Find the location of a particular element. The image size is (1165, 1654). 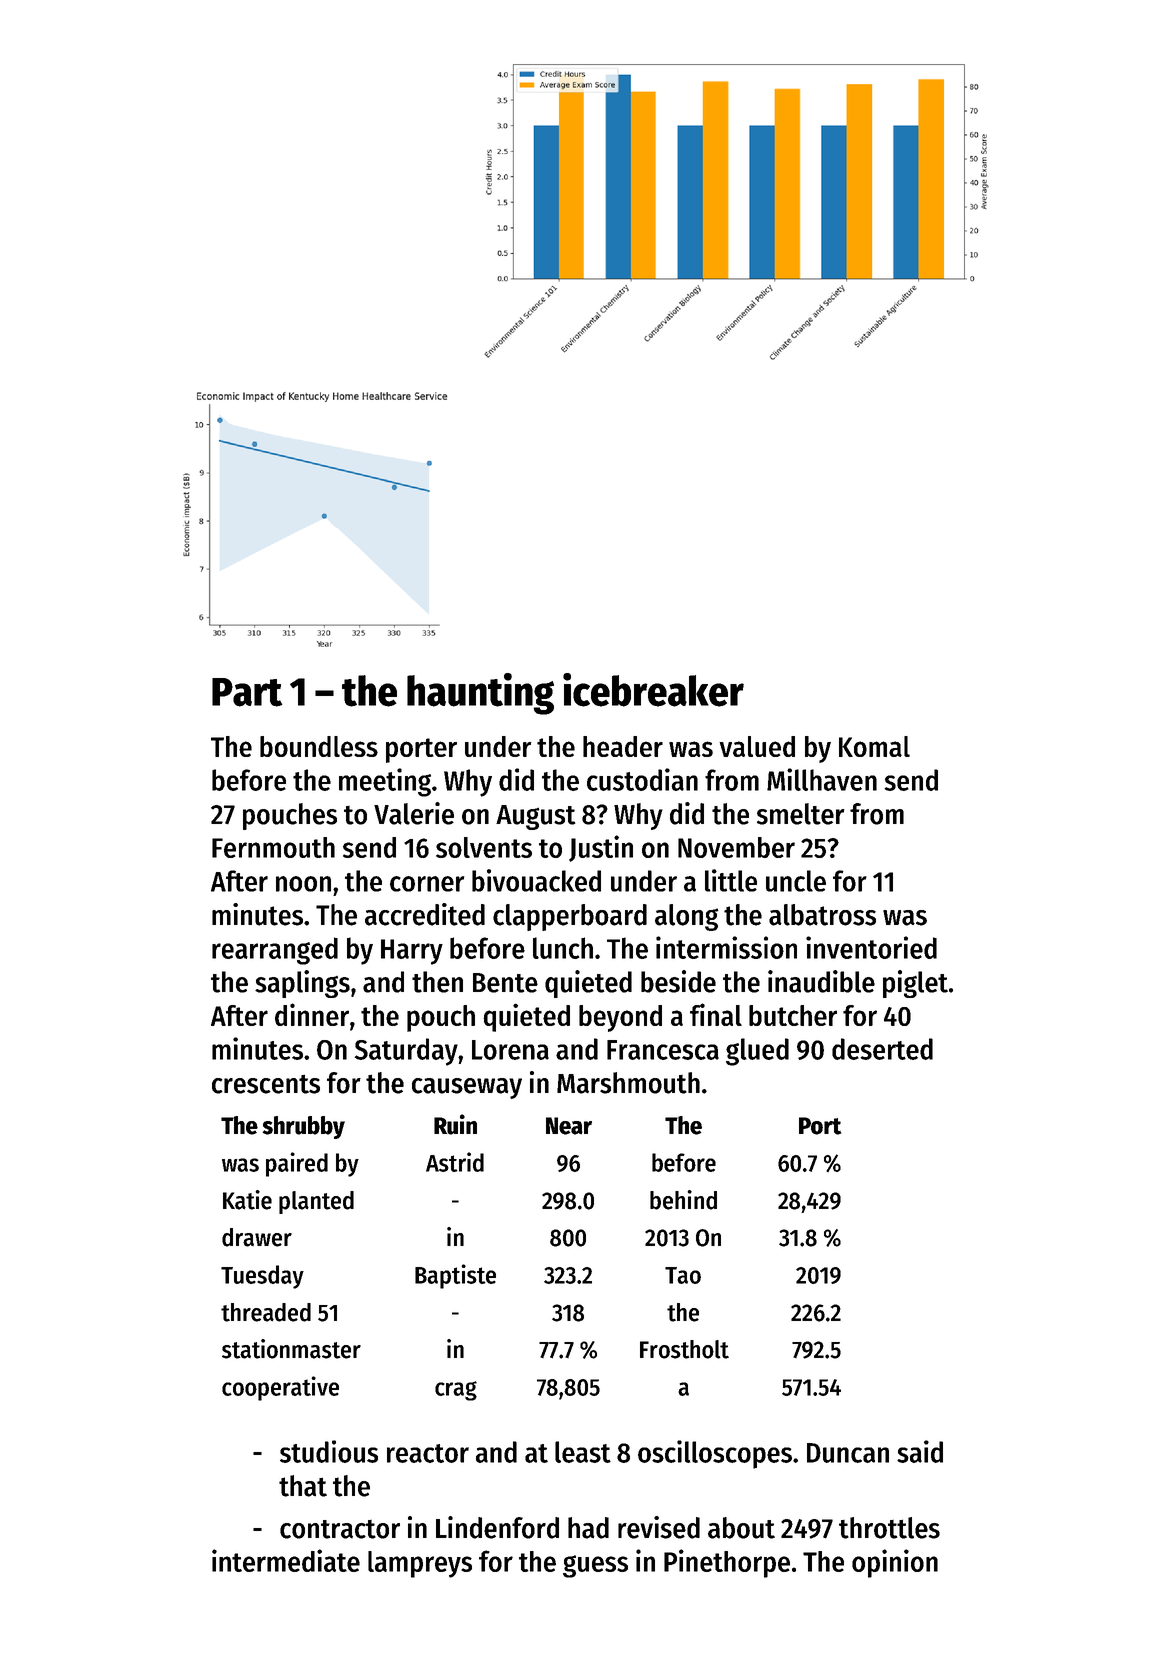

smelter is located at coordinates (801, 814).
